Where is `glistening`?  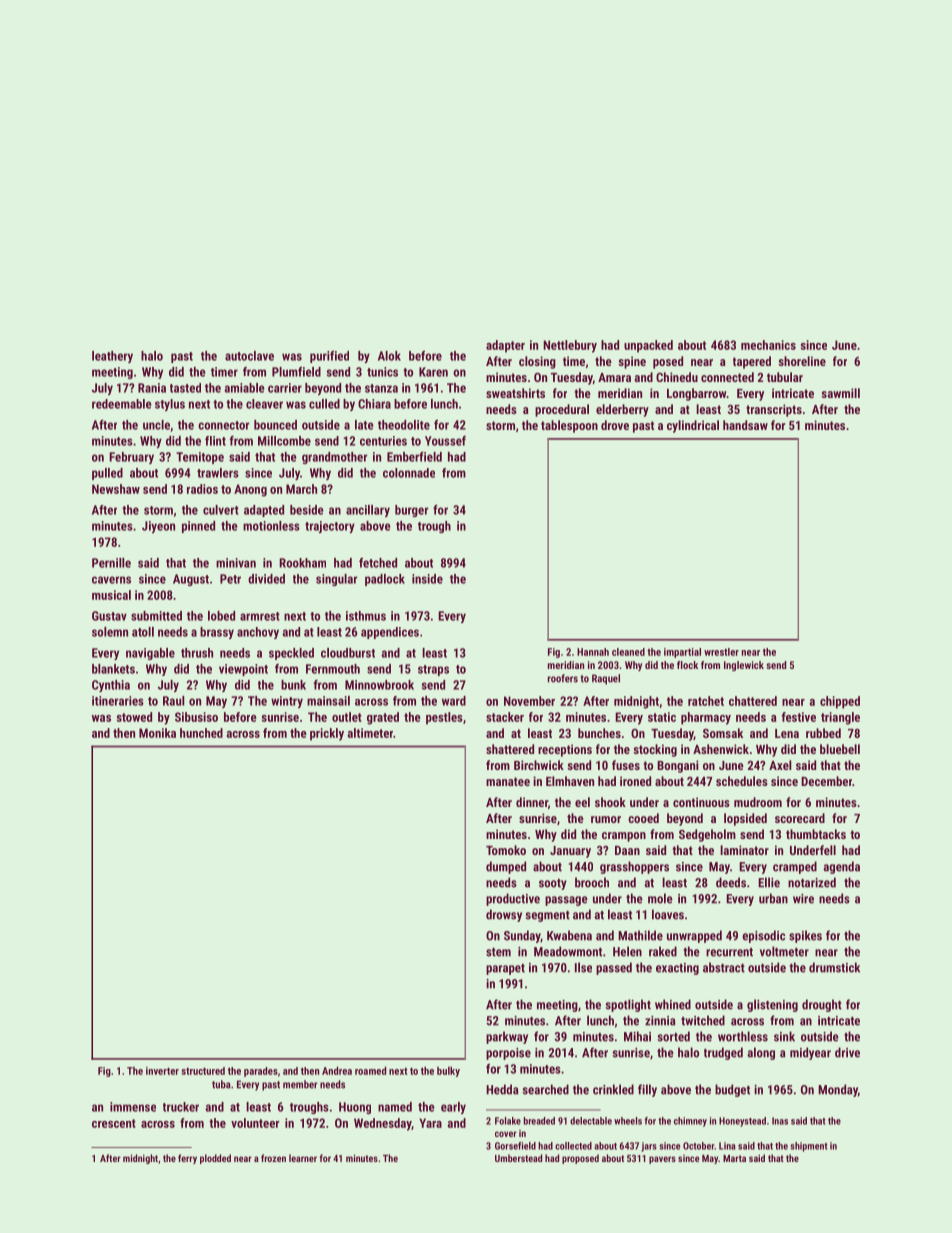 glistening is located at coordinates (772, 1005).
